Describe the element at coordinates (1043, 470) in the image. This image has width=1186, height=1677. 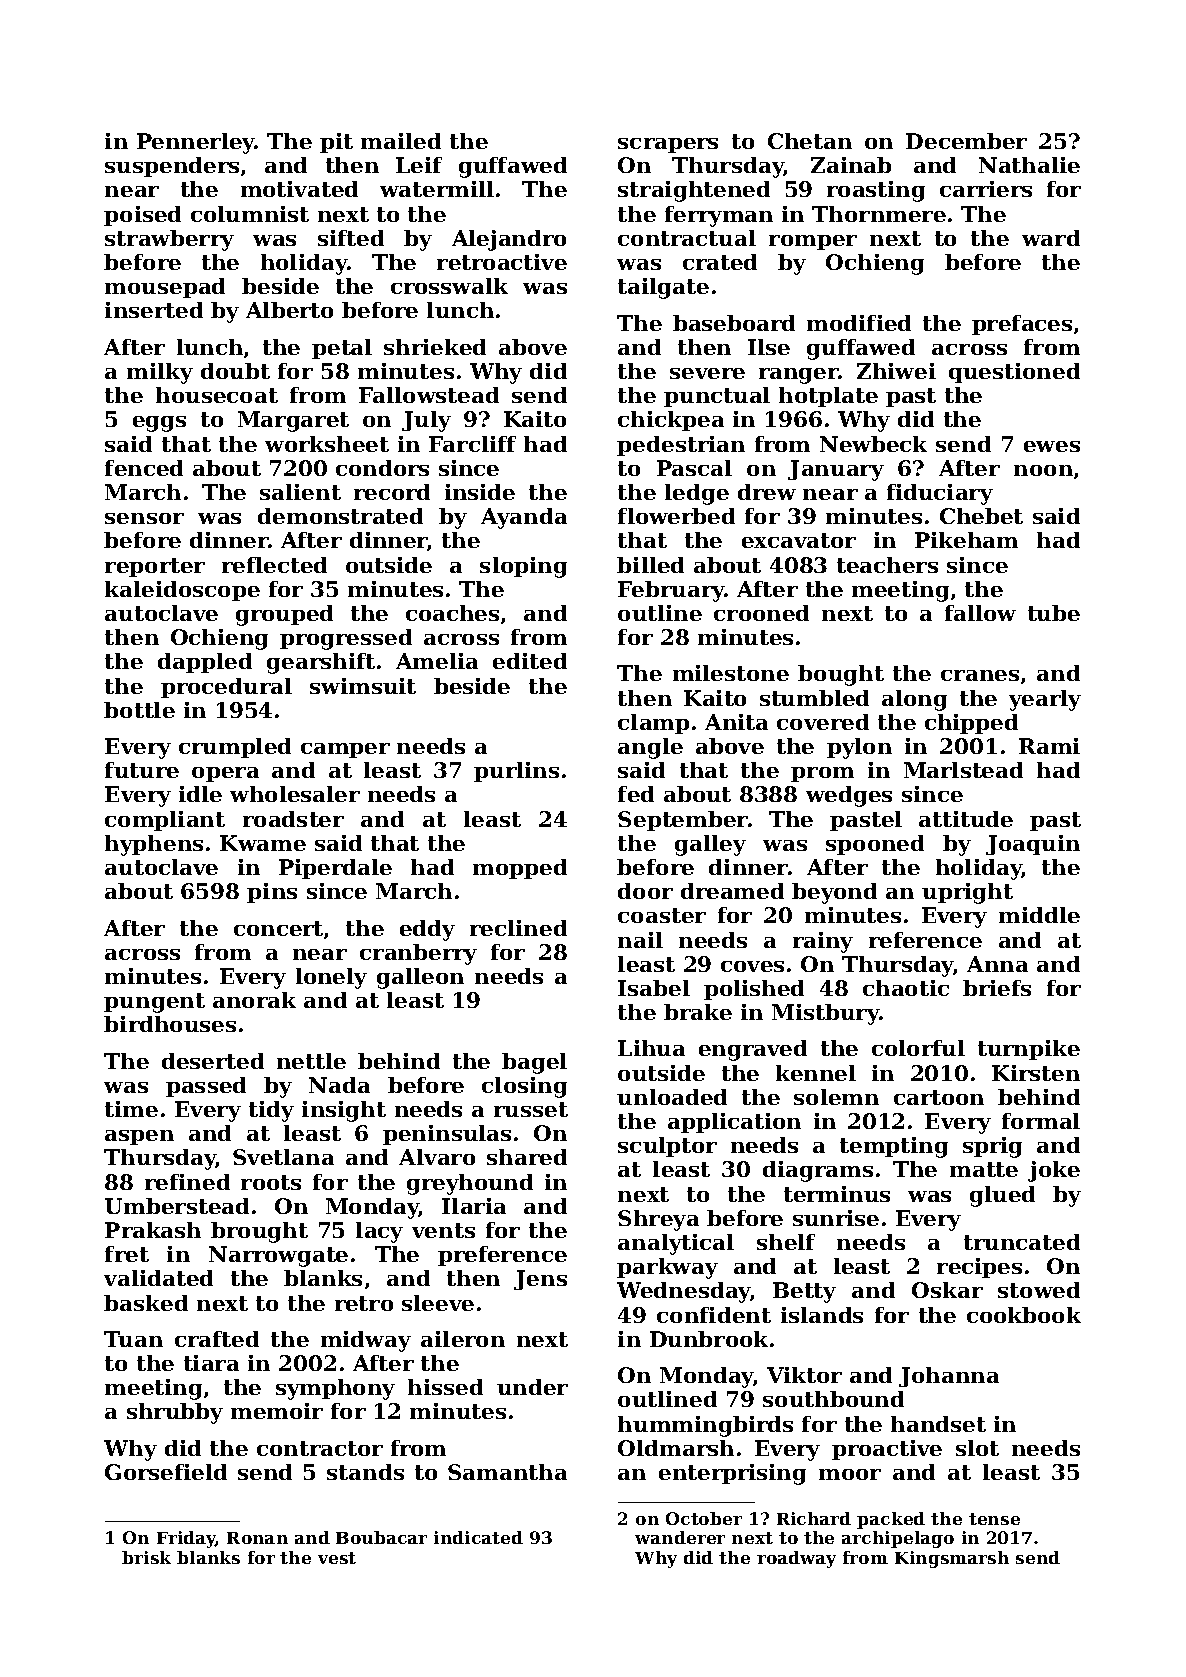
I see `noon` at that location.
